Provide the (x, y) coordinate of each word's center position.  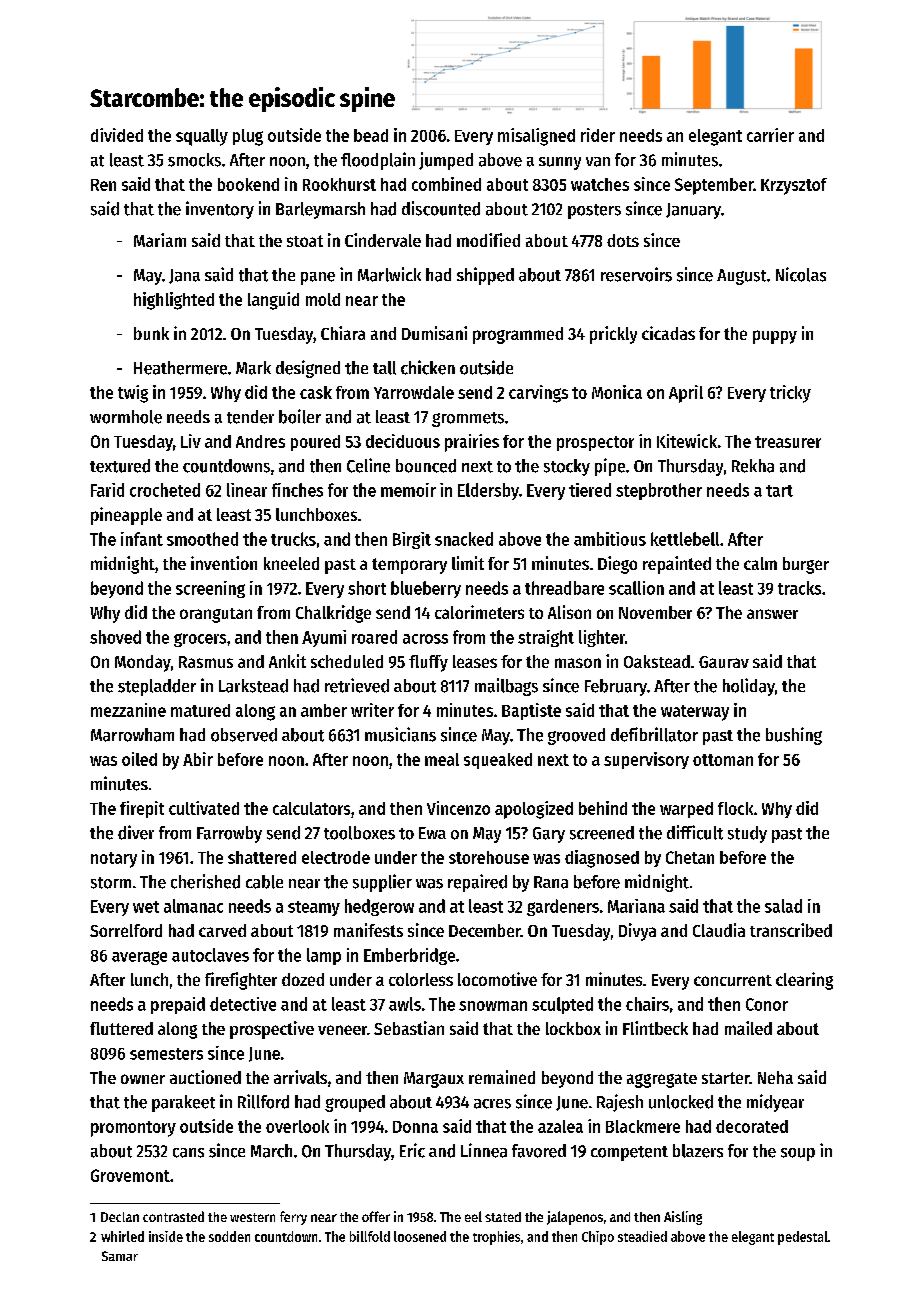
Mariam (160, 240)
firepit (142, 809)
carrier (770, 135)
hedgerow (379, 907)
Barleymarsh (320, 210)
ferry (293, 1218)
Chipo (598, 1238)
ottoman (723, 760)
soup (798, 1154)
